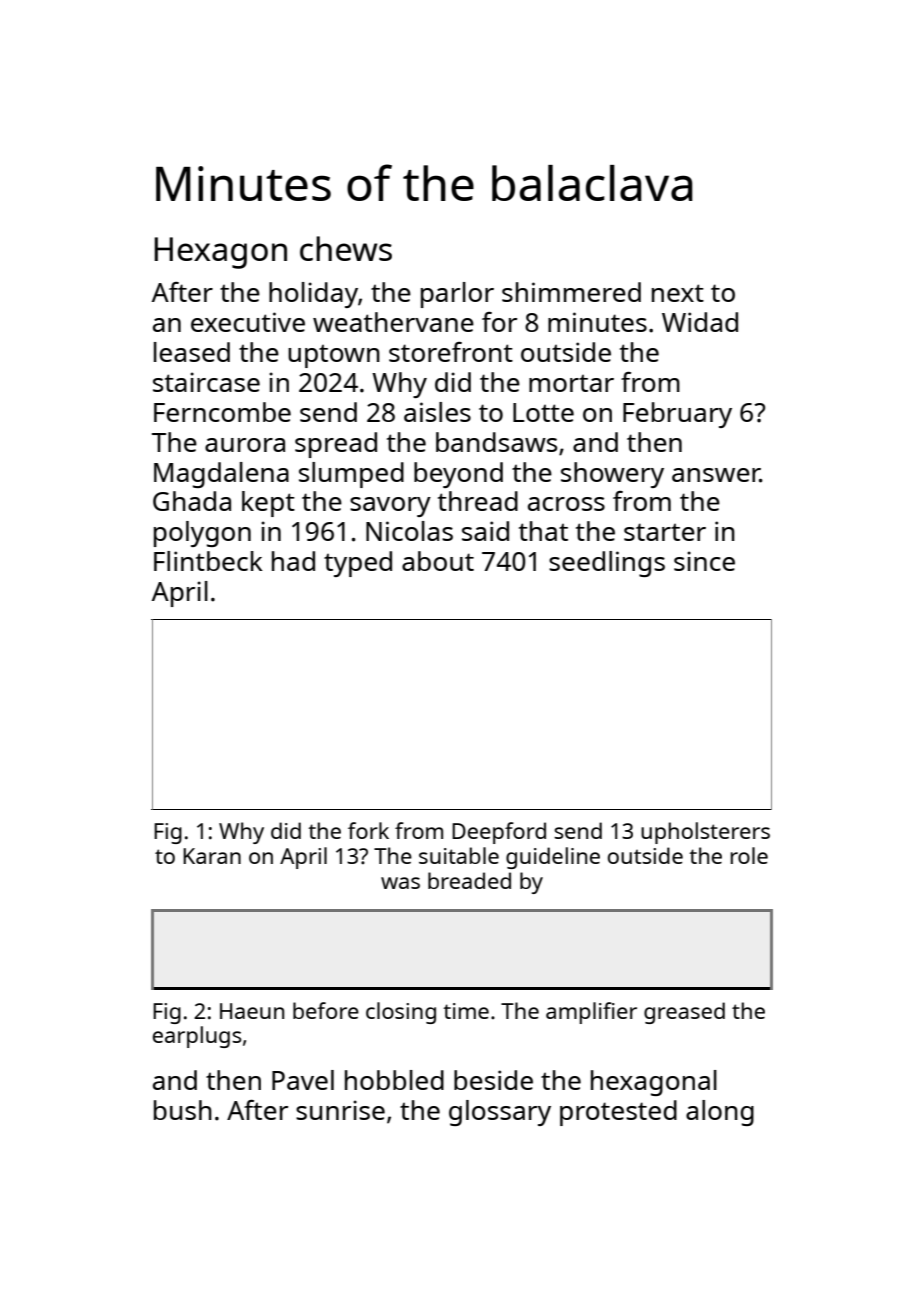 The height and width of the document is (1311, 924). Describe the element at coordinates (206, 382) in the document. I see `staircase` at that location.
